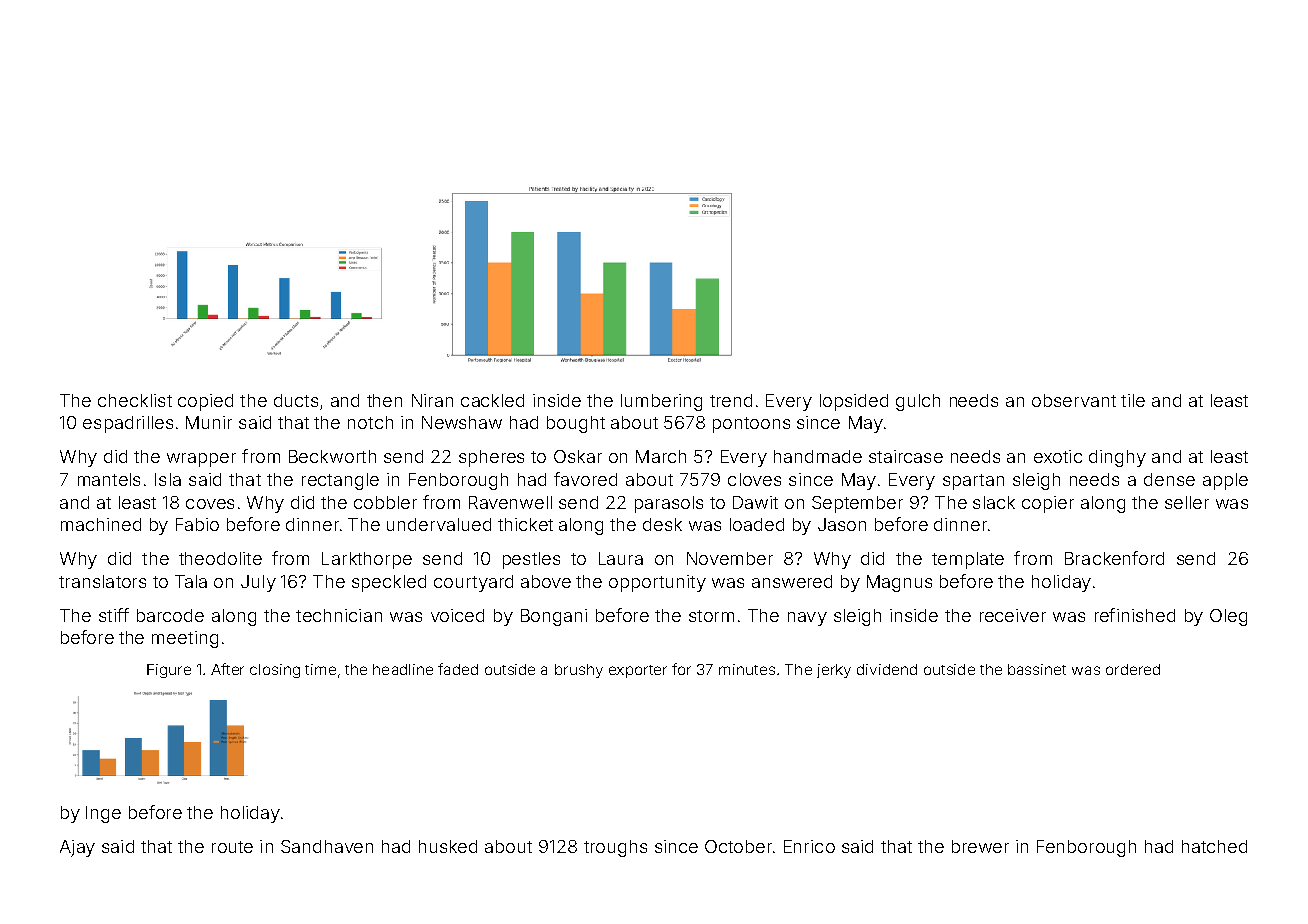  Describe the element at coordinates (77, 848) in the image. I see `Ajay` at that location.
